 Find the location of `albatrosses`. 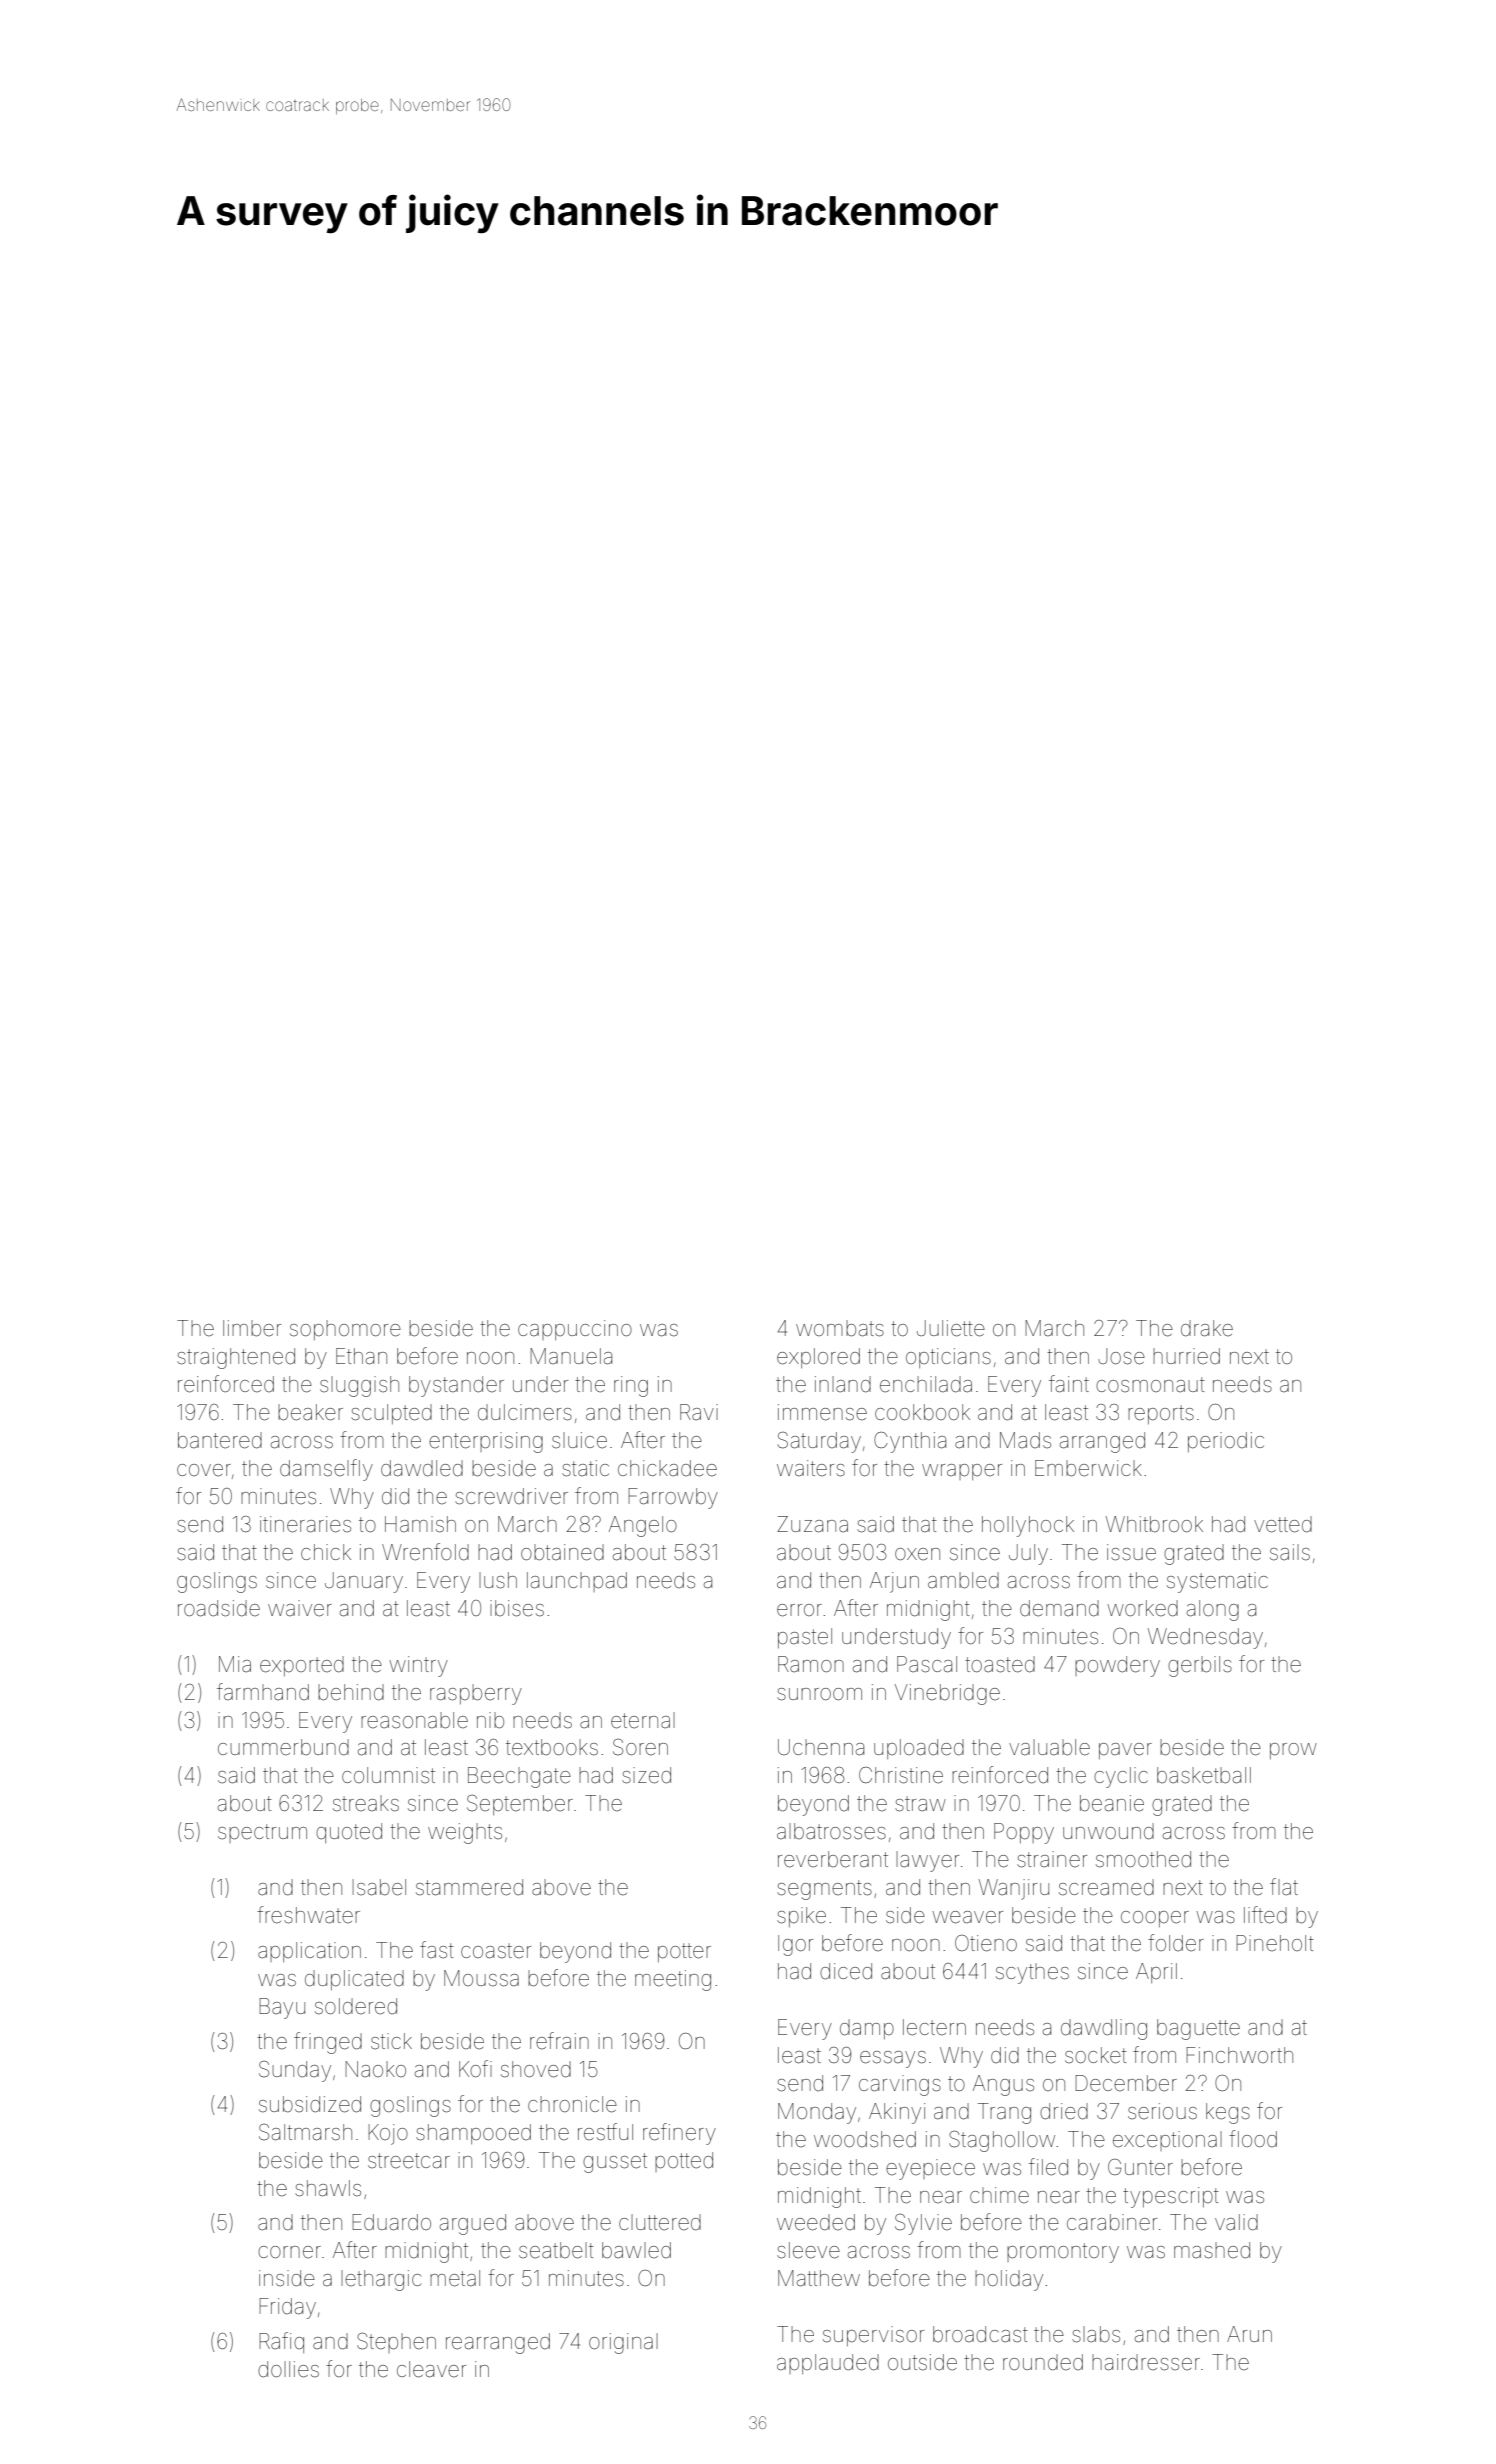

albatrosses is located at coordinates (831, 1831).
